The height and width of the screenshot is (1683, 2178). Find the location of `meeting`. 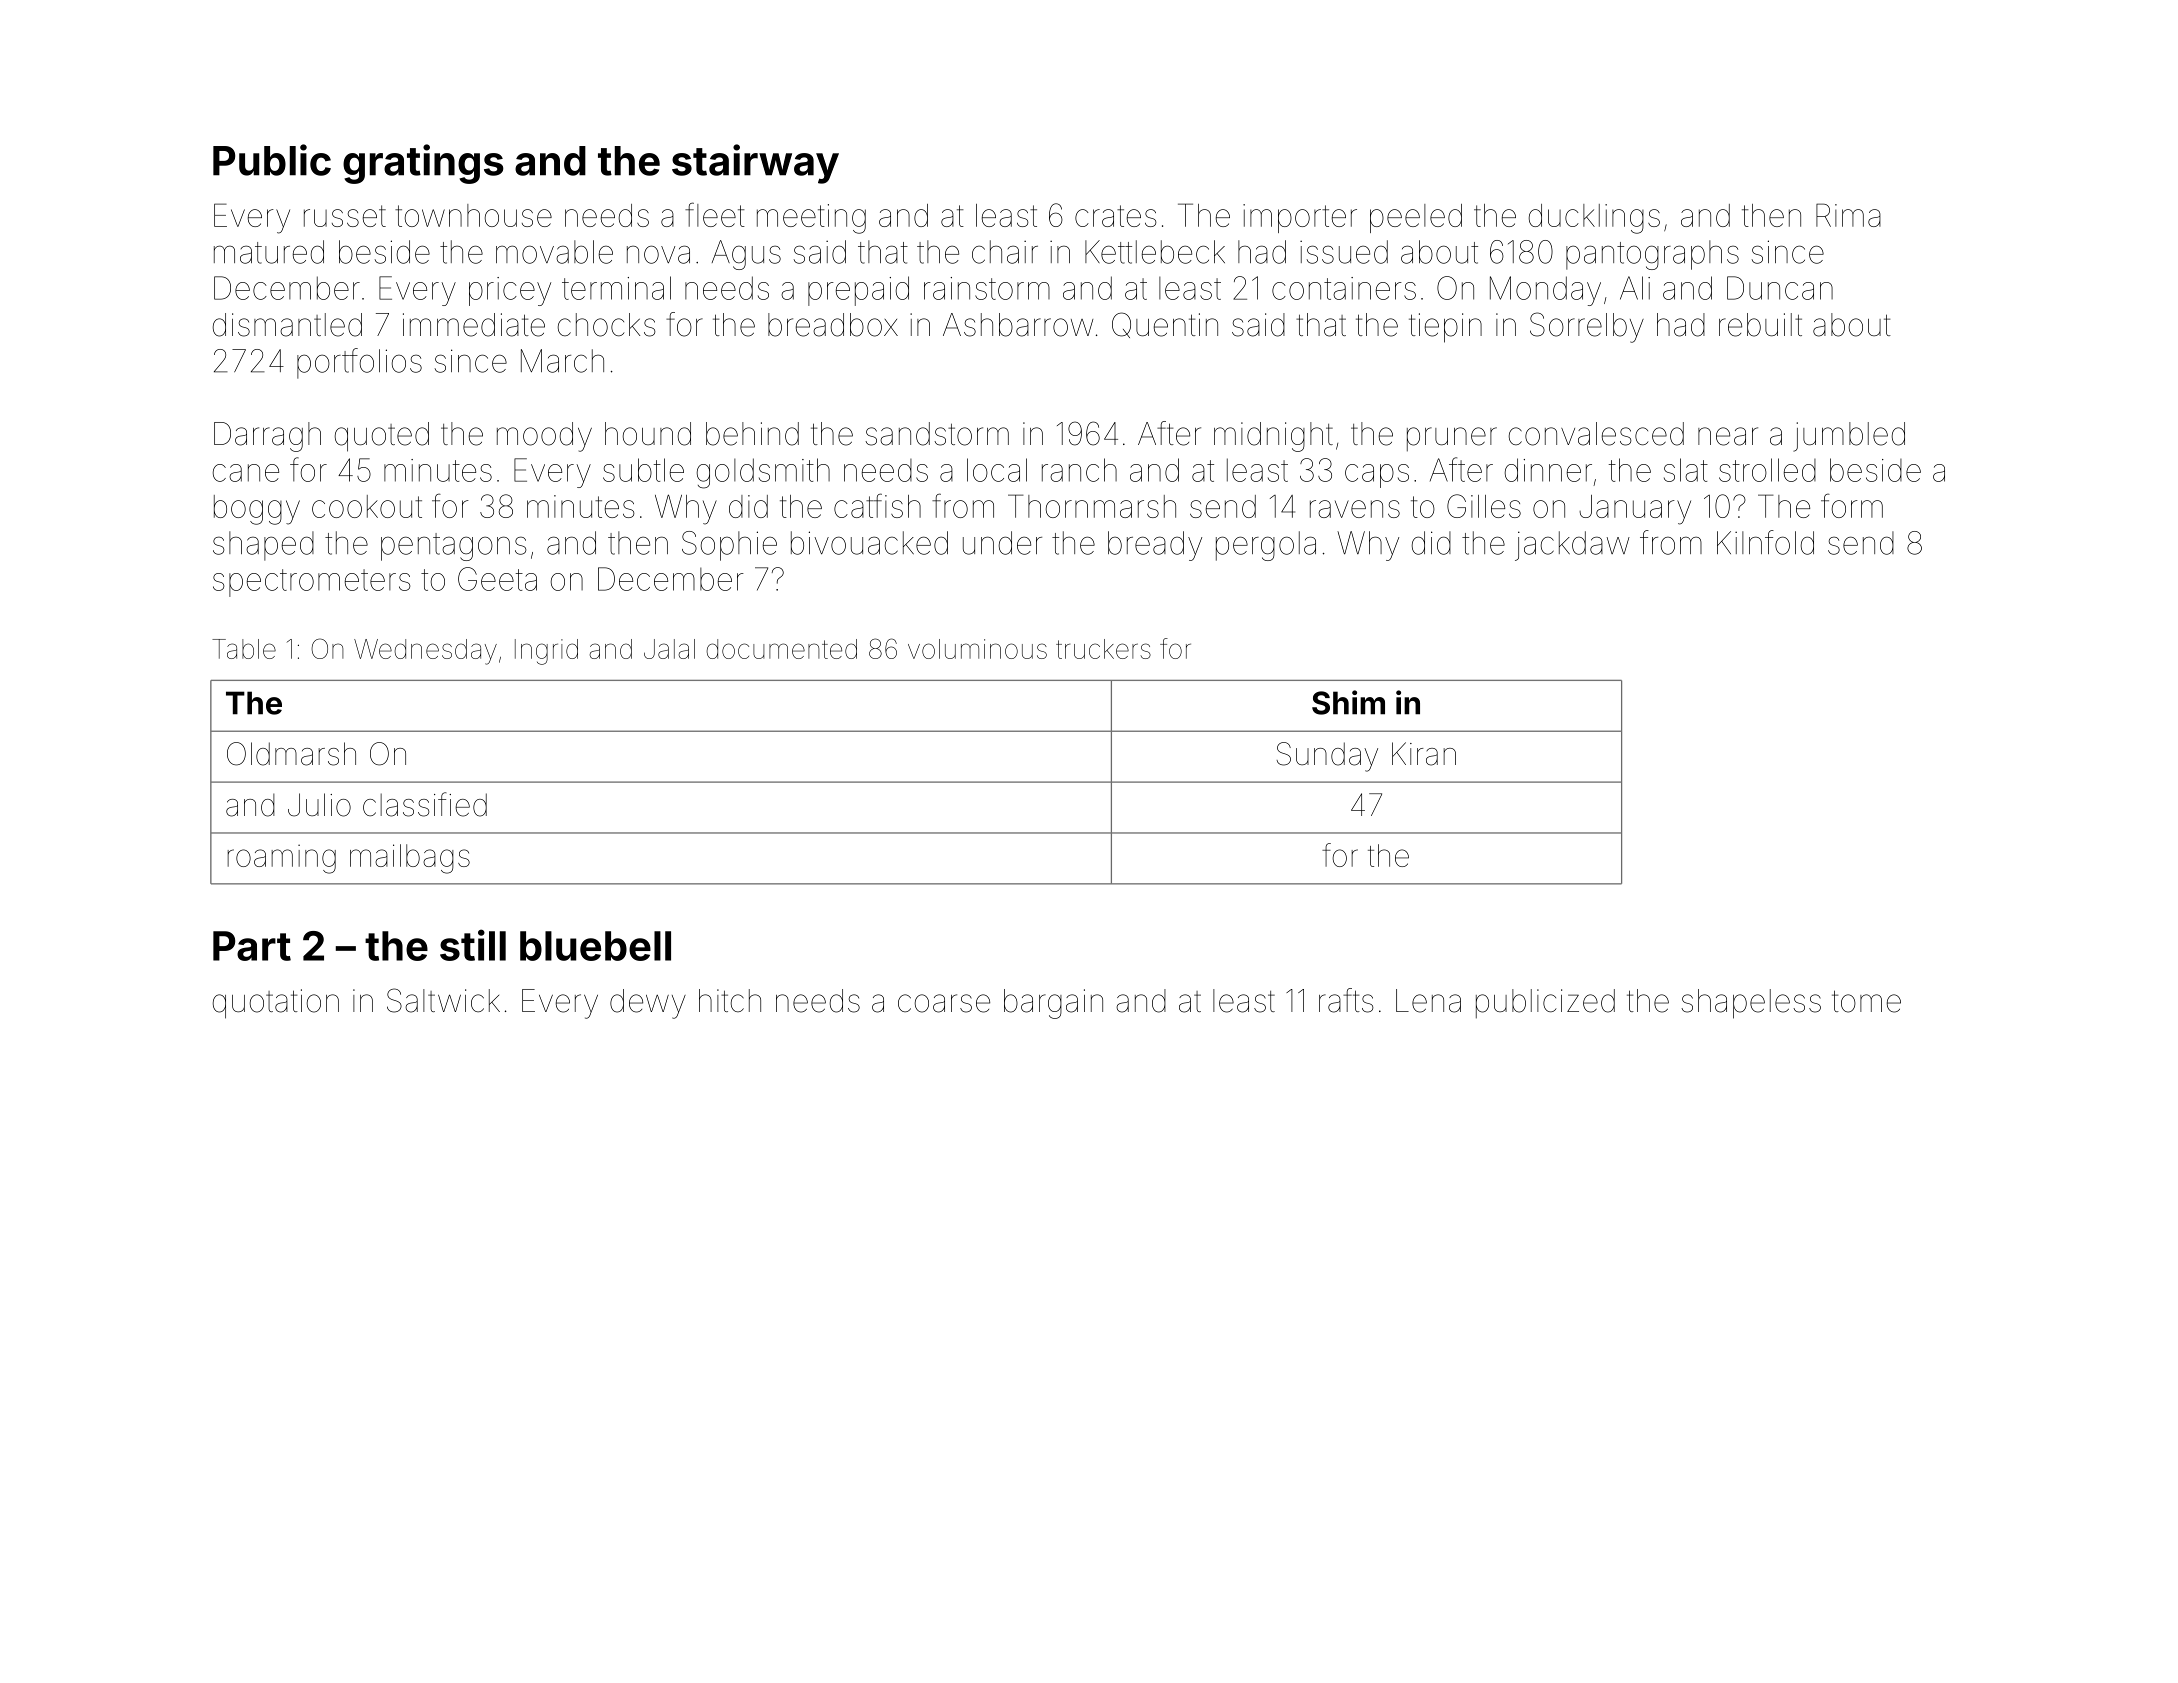

meeting is located at coordinates (811, 219).
